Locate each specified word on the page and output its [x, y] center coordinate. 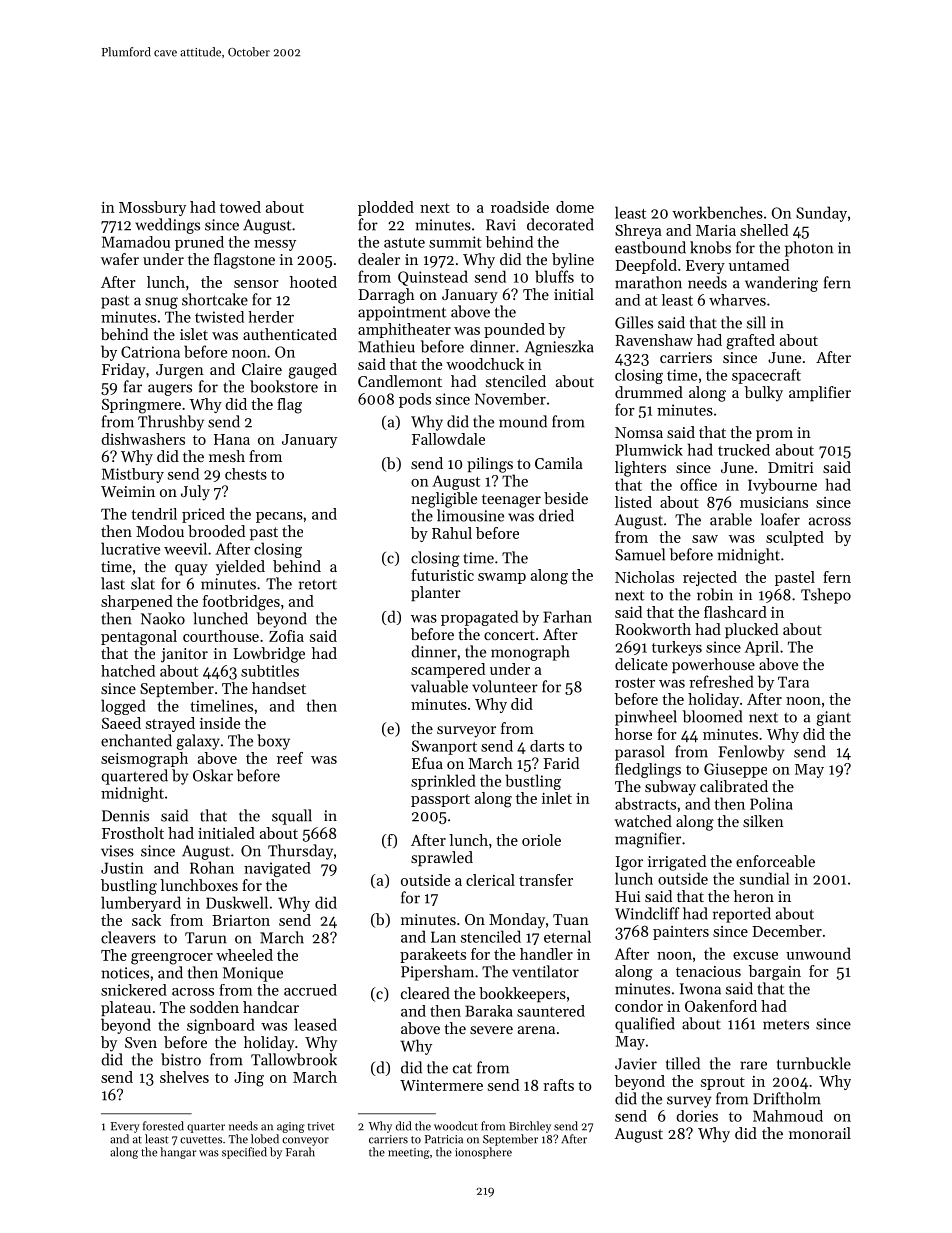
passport [440, 800]
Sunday [821, 214]
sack [146, 920]
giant [833, 718]
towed [240, 207]
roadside [520, 207]
